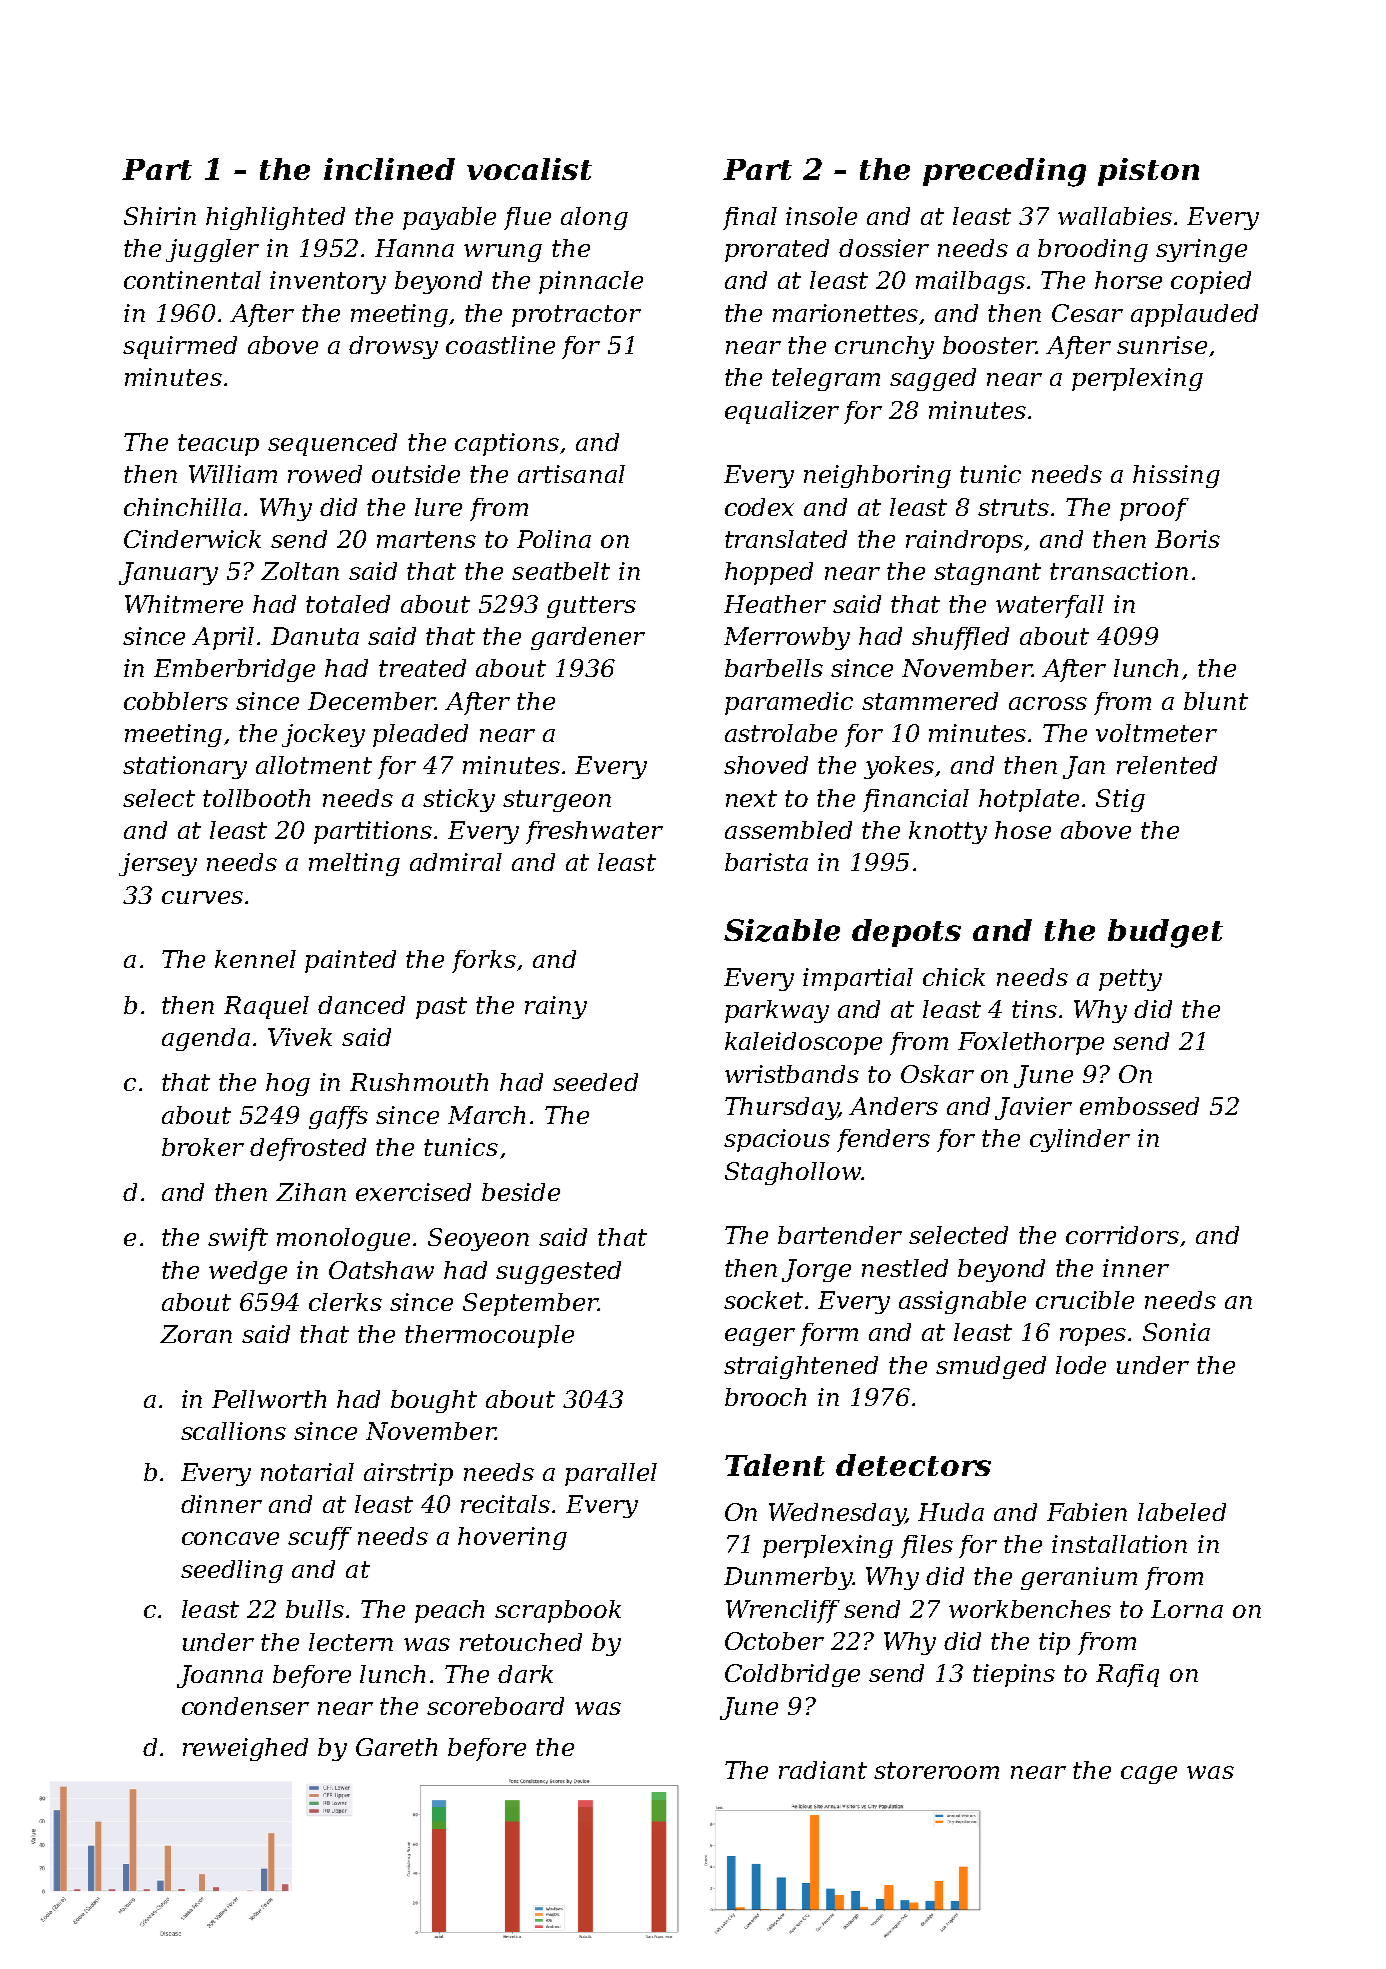 Image resolution: width=1386 pixels, height=1969 pixels. What do you see at coordinates (558, 1272) in the image?
I see `suggested` at bounding box center [558, 1272].
